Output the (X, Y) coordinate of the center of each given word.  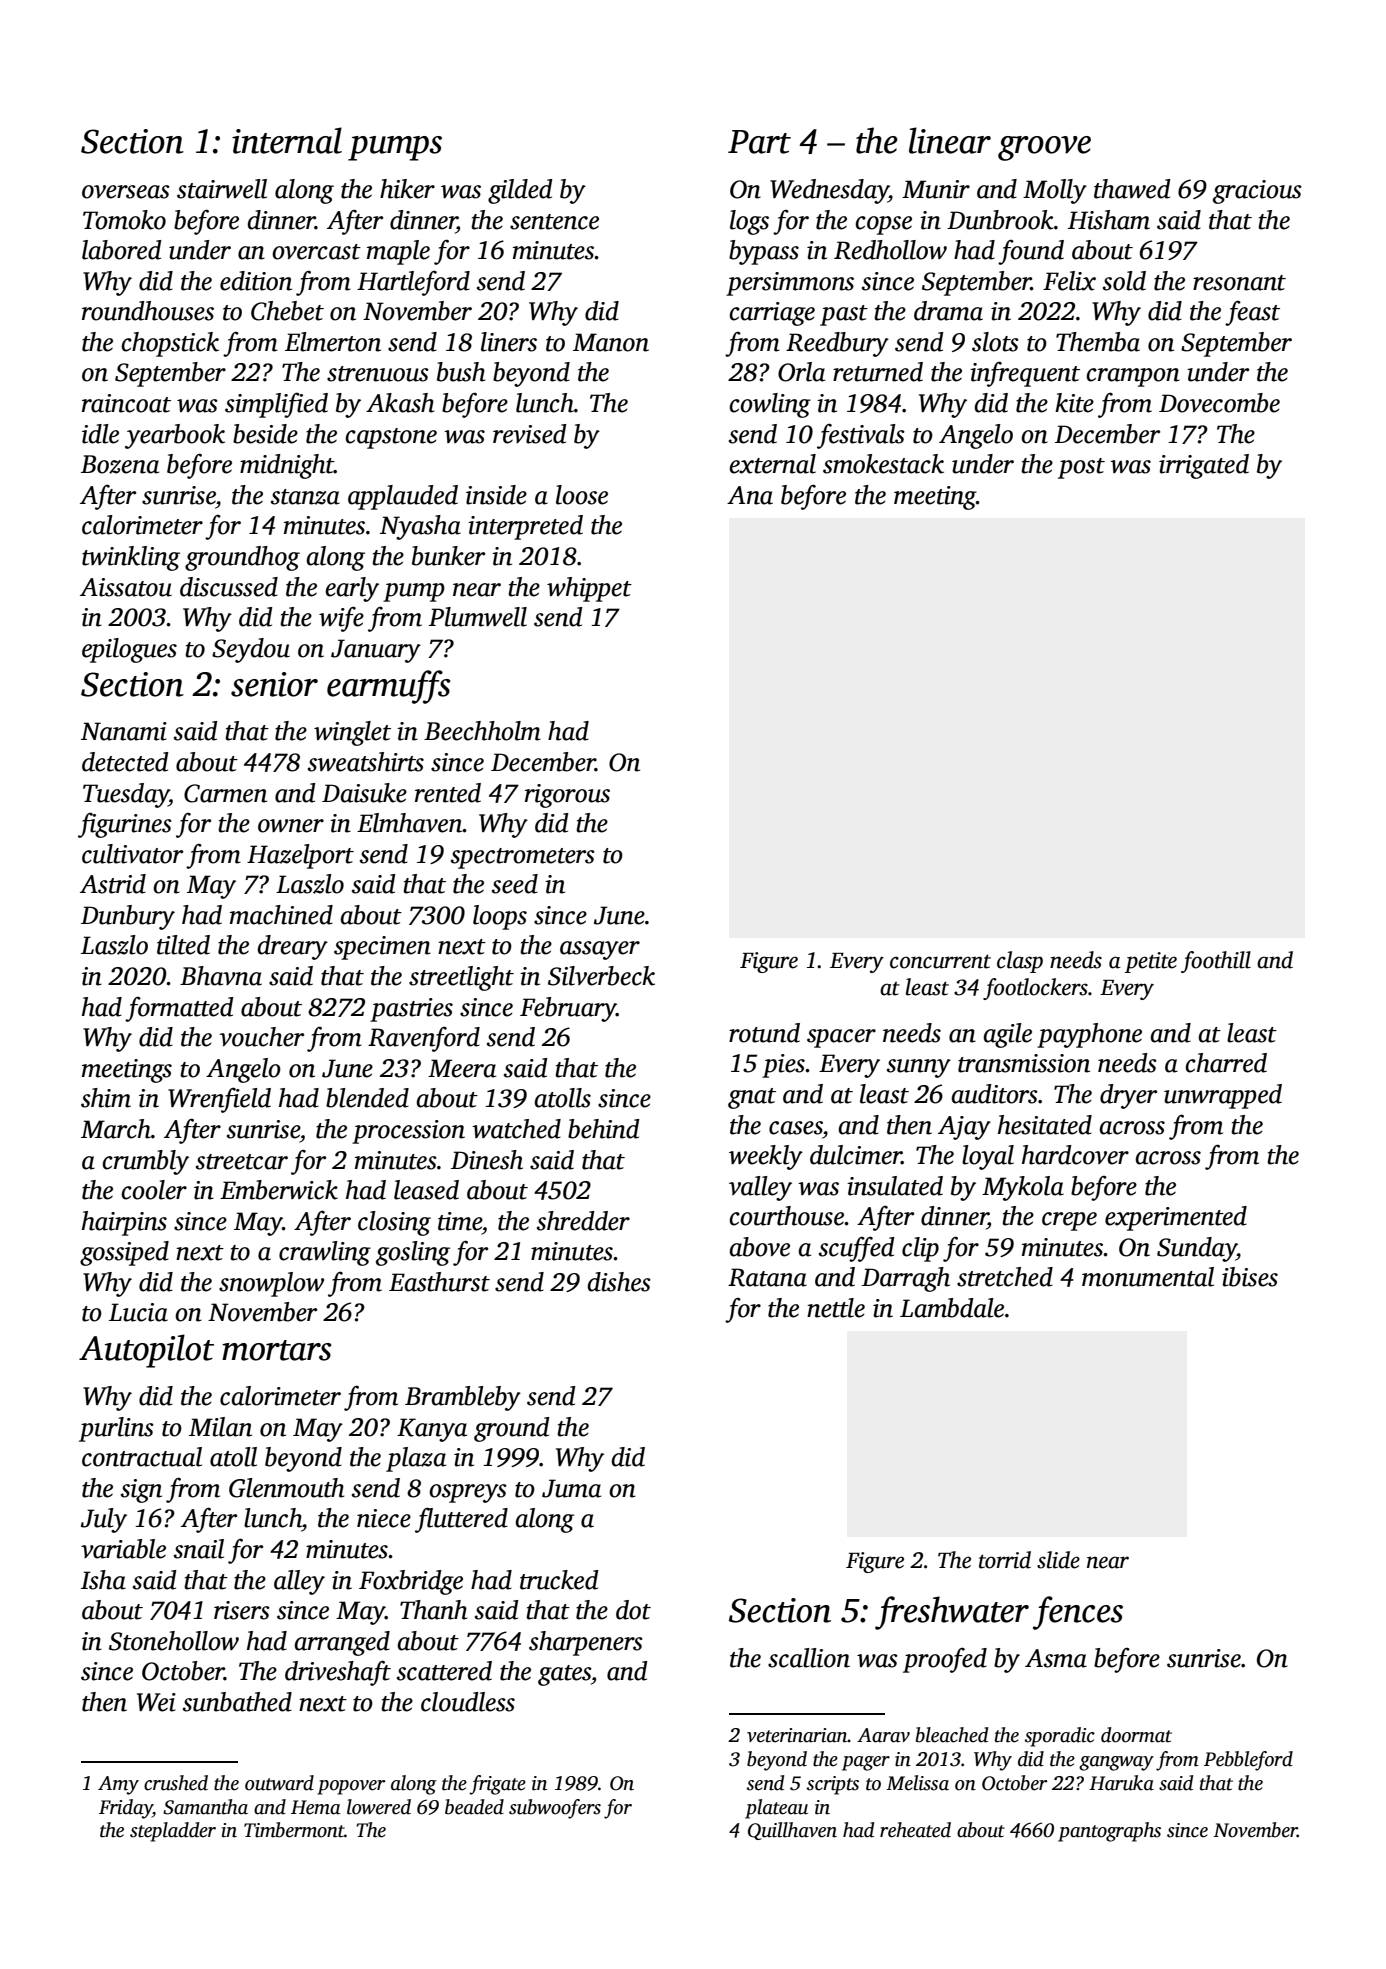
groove (1044, 148)
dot (633, 1610)
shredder (583, 1221)
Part (759, 142)
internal (287, 140)
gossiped (124, 1253)
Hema (316, 1807)
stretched (1005, 1277)
